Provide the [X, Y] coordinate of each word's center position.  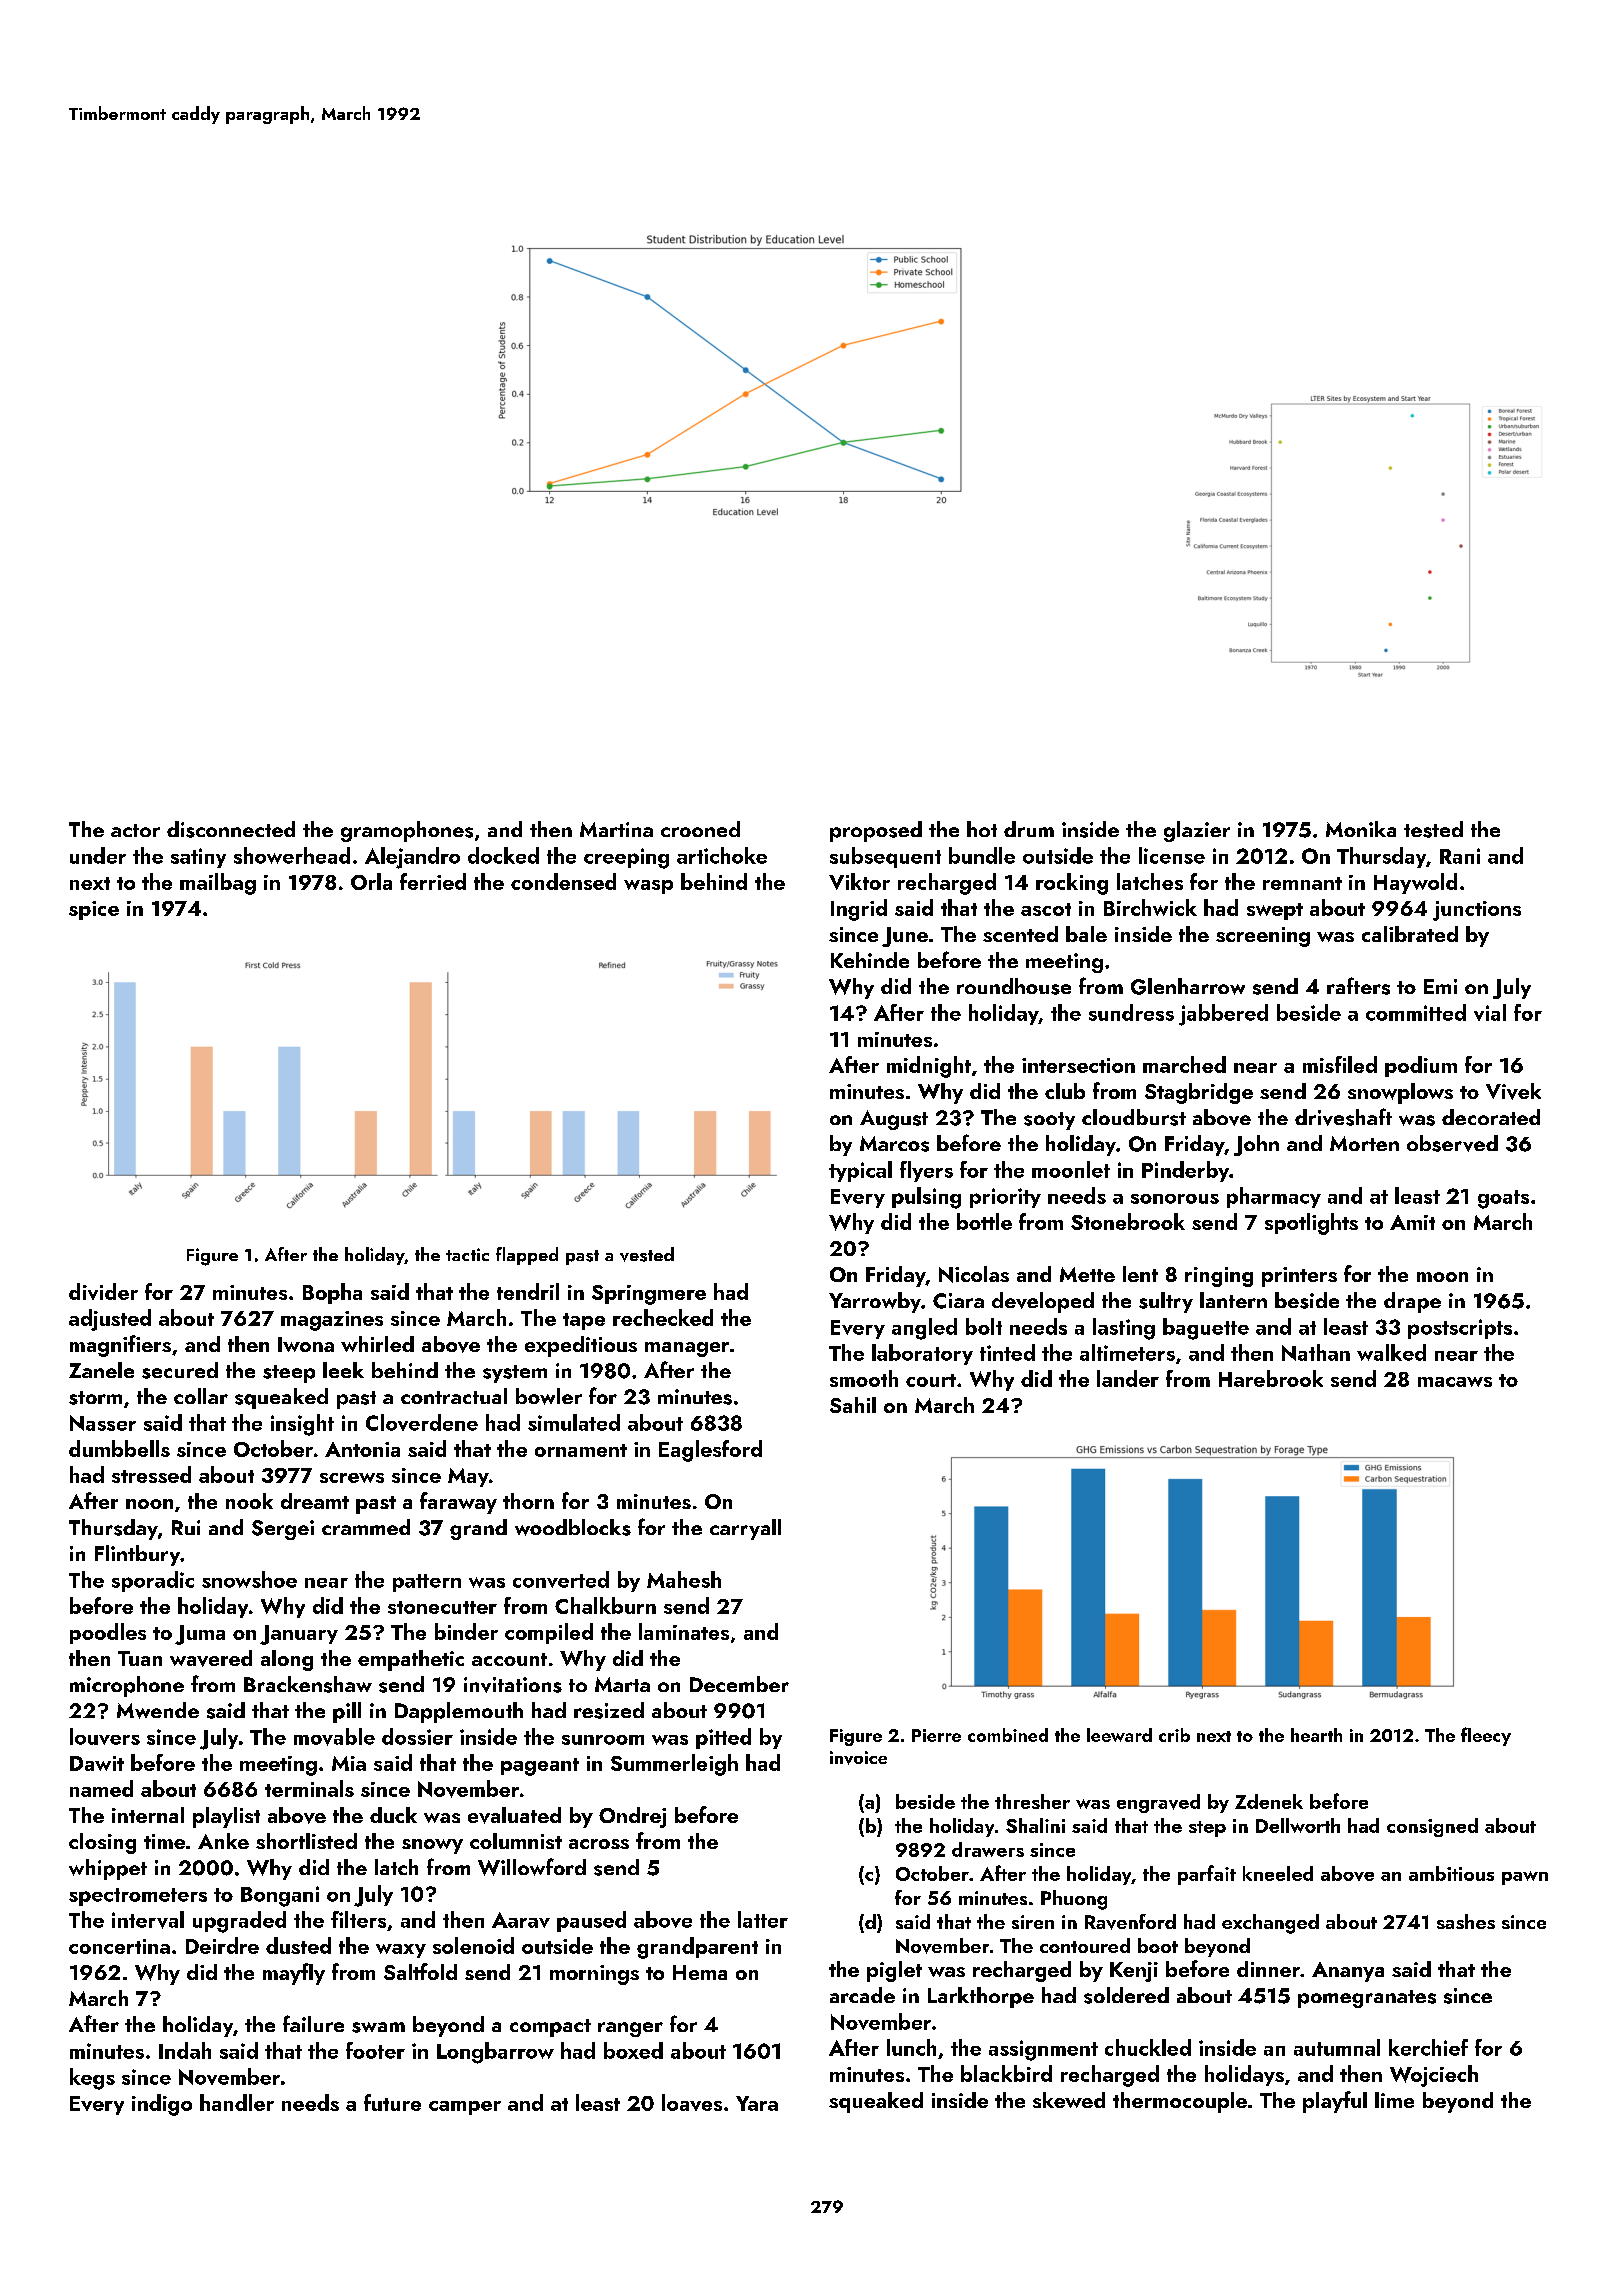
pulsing [926, 1198]
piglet [894, 1971]
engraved [1158, 1803]
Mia [349, 1763]
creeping [626, 858]
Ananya [1348, 1972]
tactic [467, 1254]
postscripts [1460, 1329]
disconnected [231, 829]
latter [763, 1919]
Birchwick [1150, 907]
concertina [119, 1946]
